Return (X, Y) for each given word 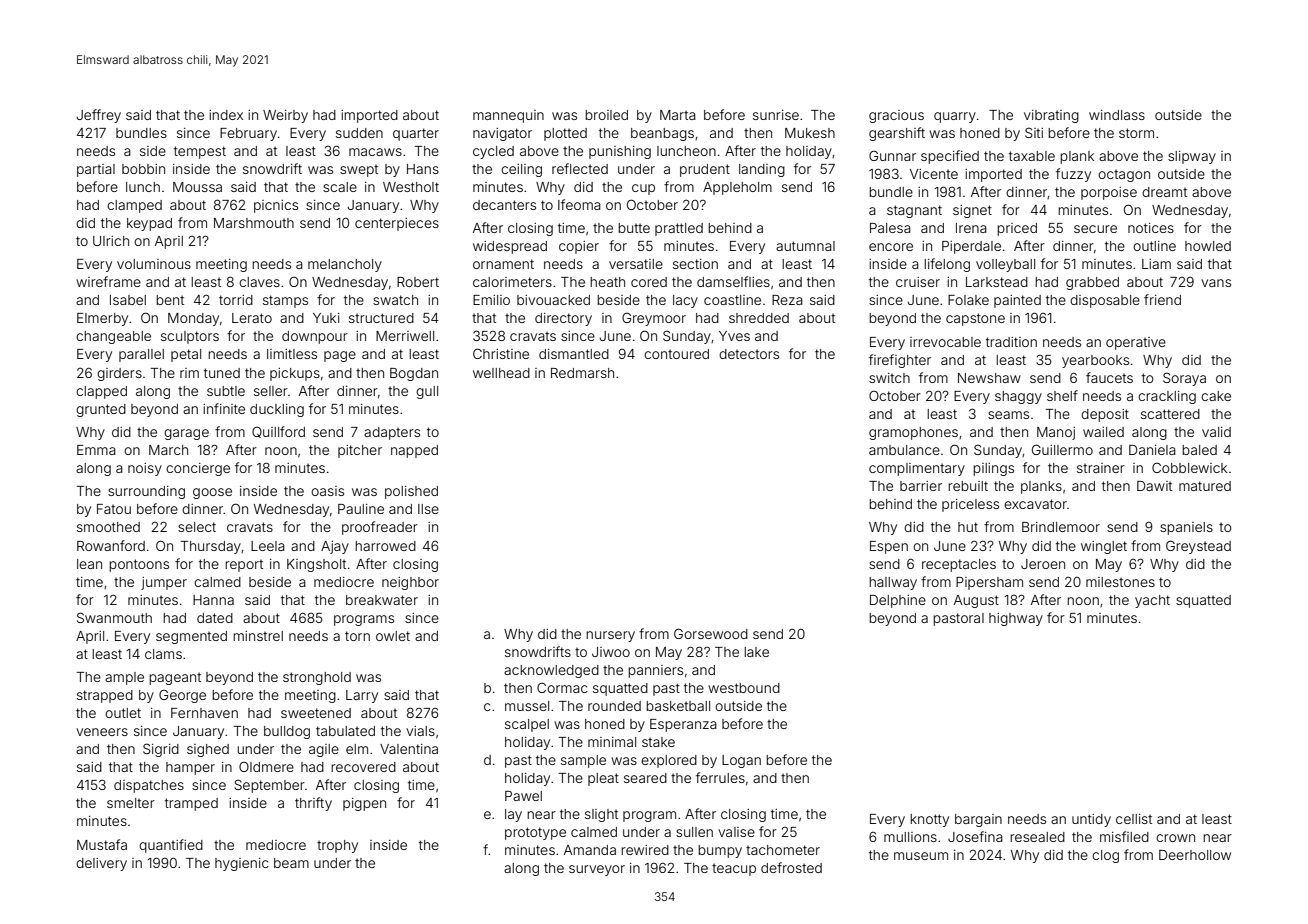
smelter (131, 803)
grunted (101, 410)
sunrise (776, 115)
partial (96, 170)
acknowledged (551, 671)
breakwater (382, 600)
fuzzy (1073, 175)
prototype (535, 833)
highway (1016, 619)
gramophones (913, 433)
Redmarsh (582, 373)
